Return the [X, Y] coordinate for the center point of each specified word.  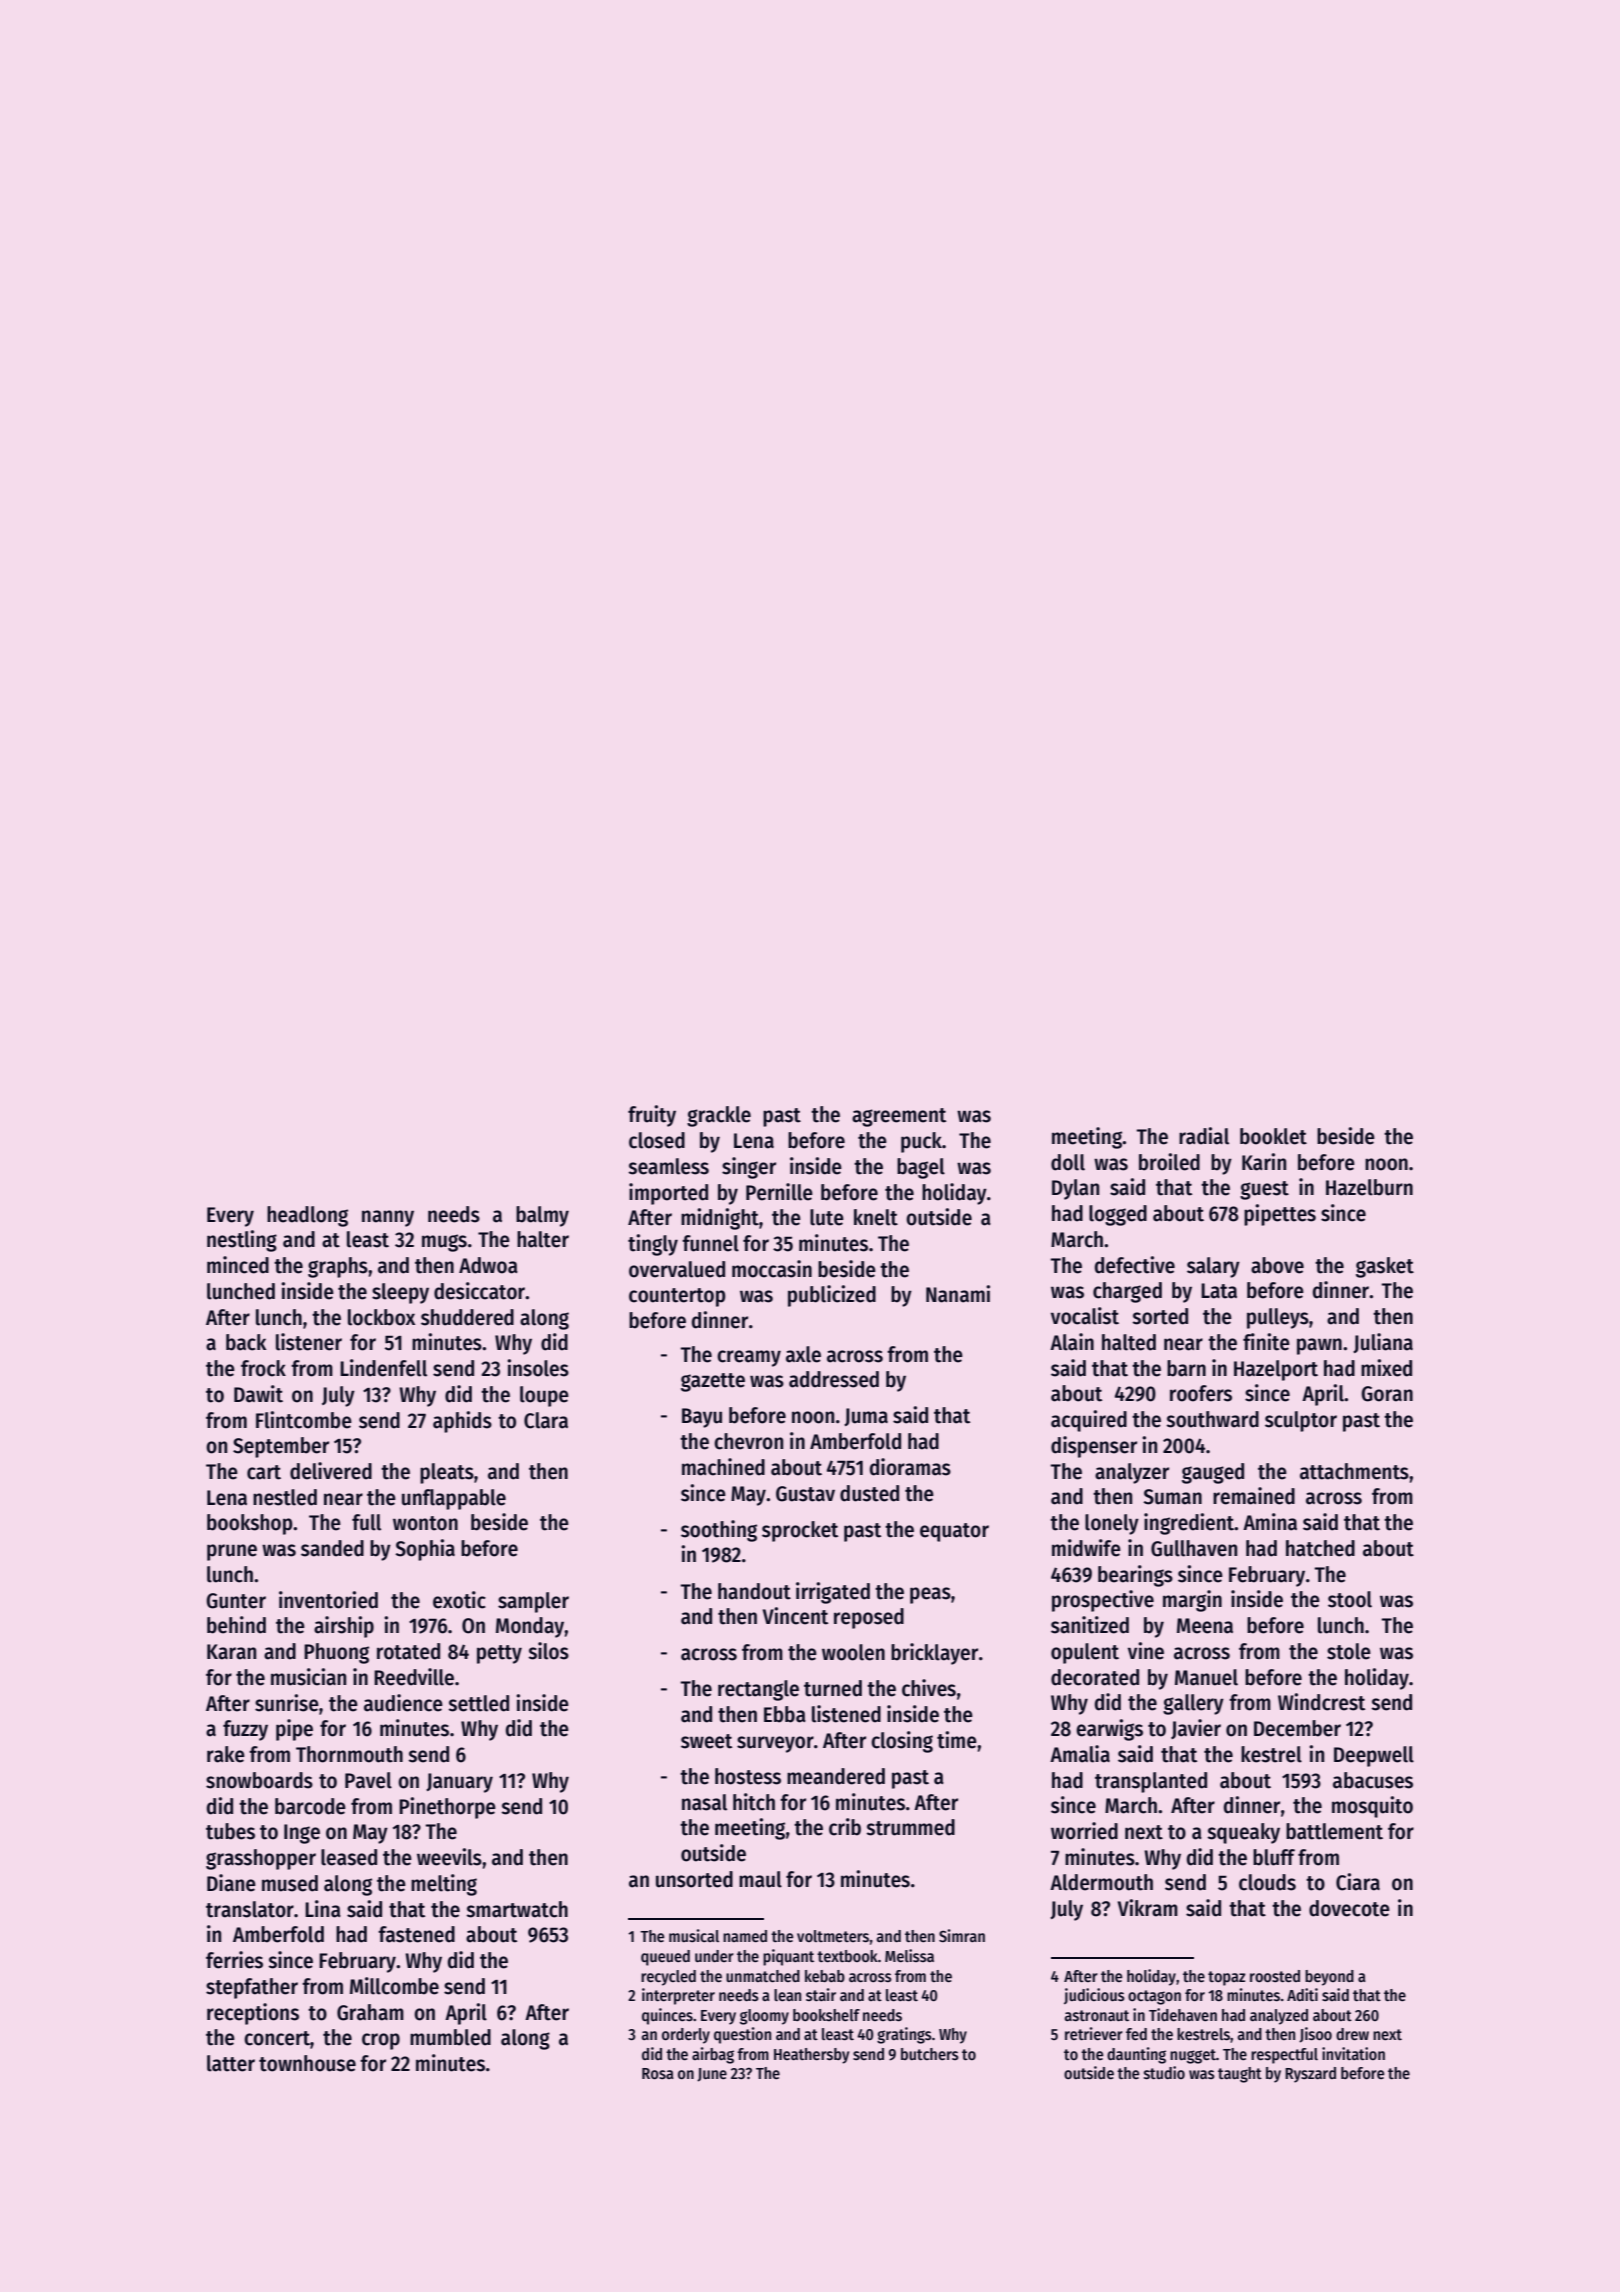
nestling [242, 1241]
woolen [853, 1652]
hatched [1320, 1548]
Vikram [1148, 1908]
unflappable [454, 1499]
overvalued [677, 1269]
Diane [231, 1883]
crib [845, 1827]
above [1277, 1265]
